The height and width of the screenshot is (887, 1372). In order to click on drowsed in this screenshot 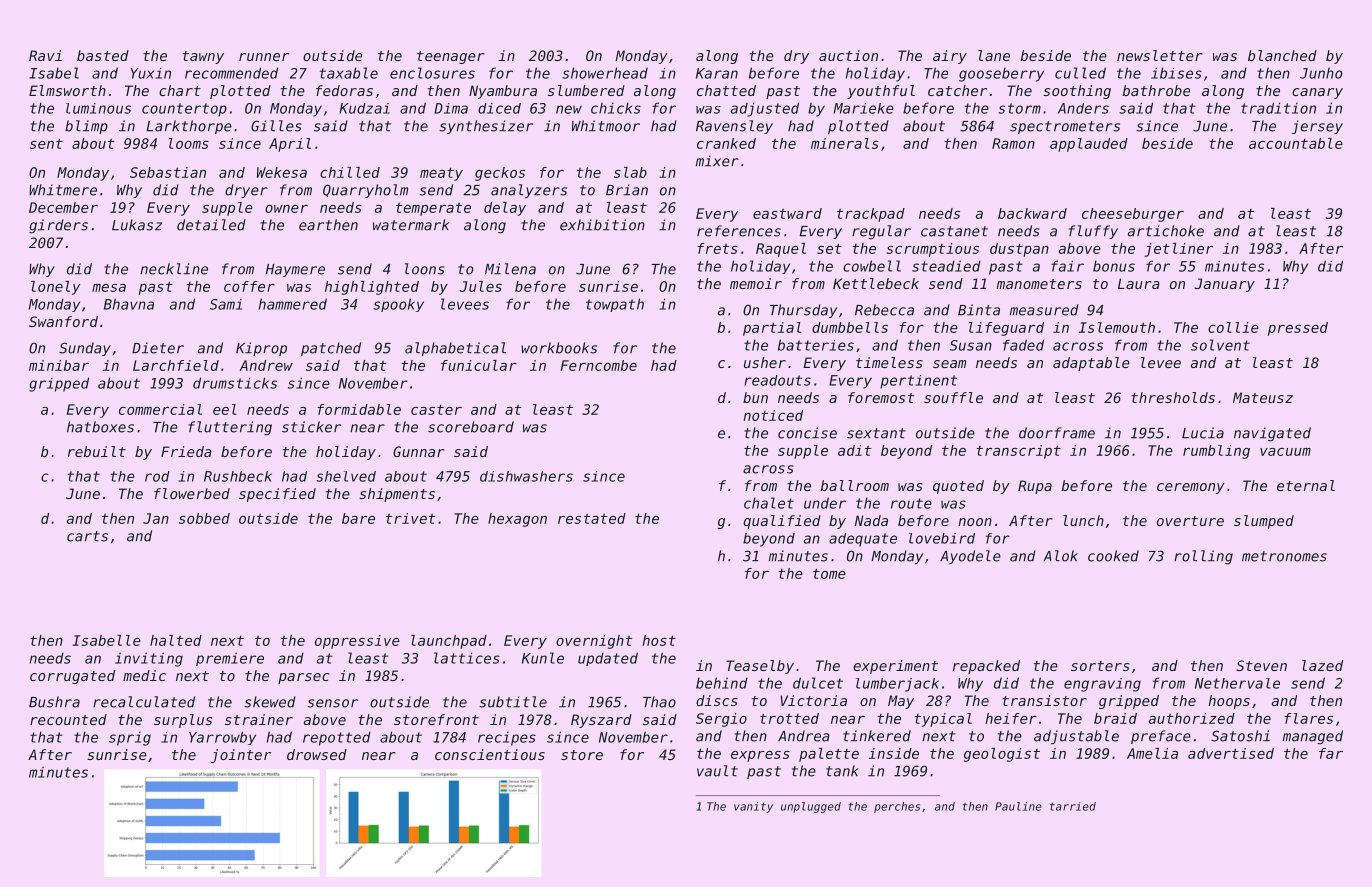, I will do `click(317, 754)`.
